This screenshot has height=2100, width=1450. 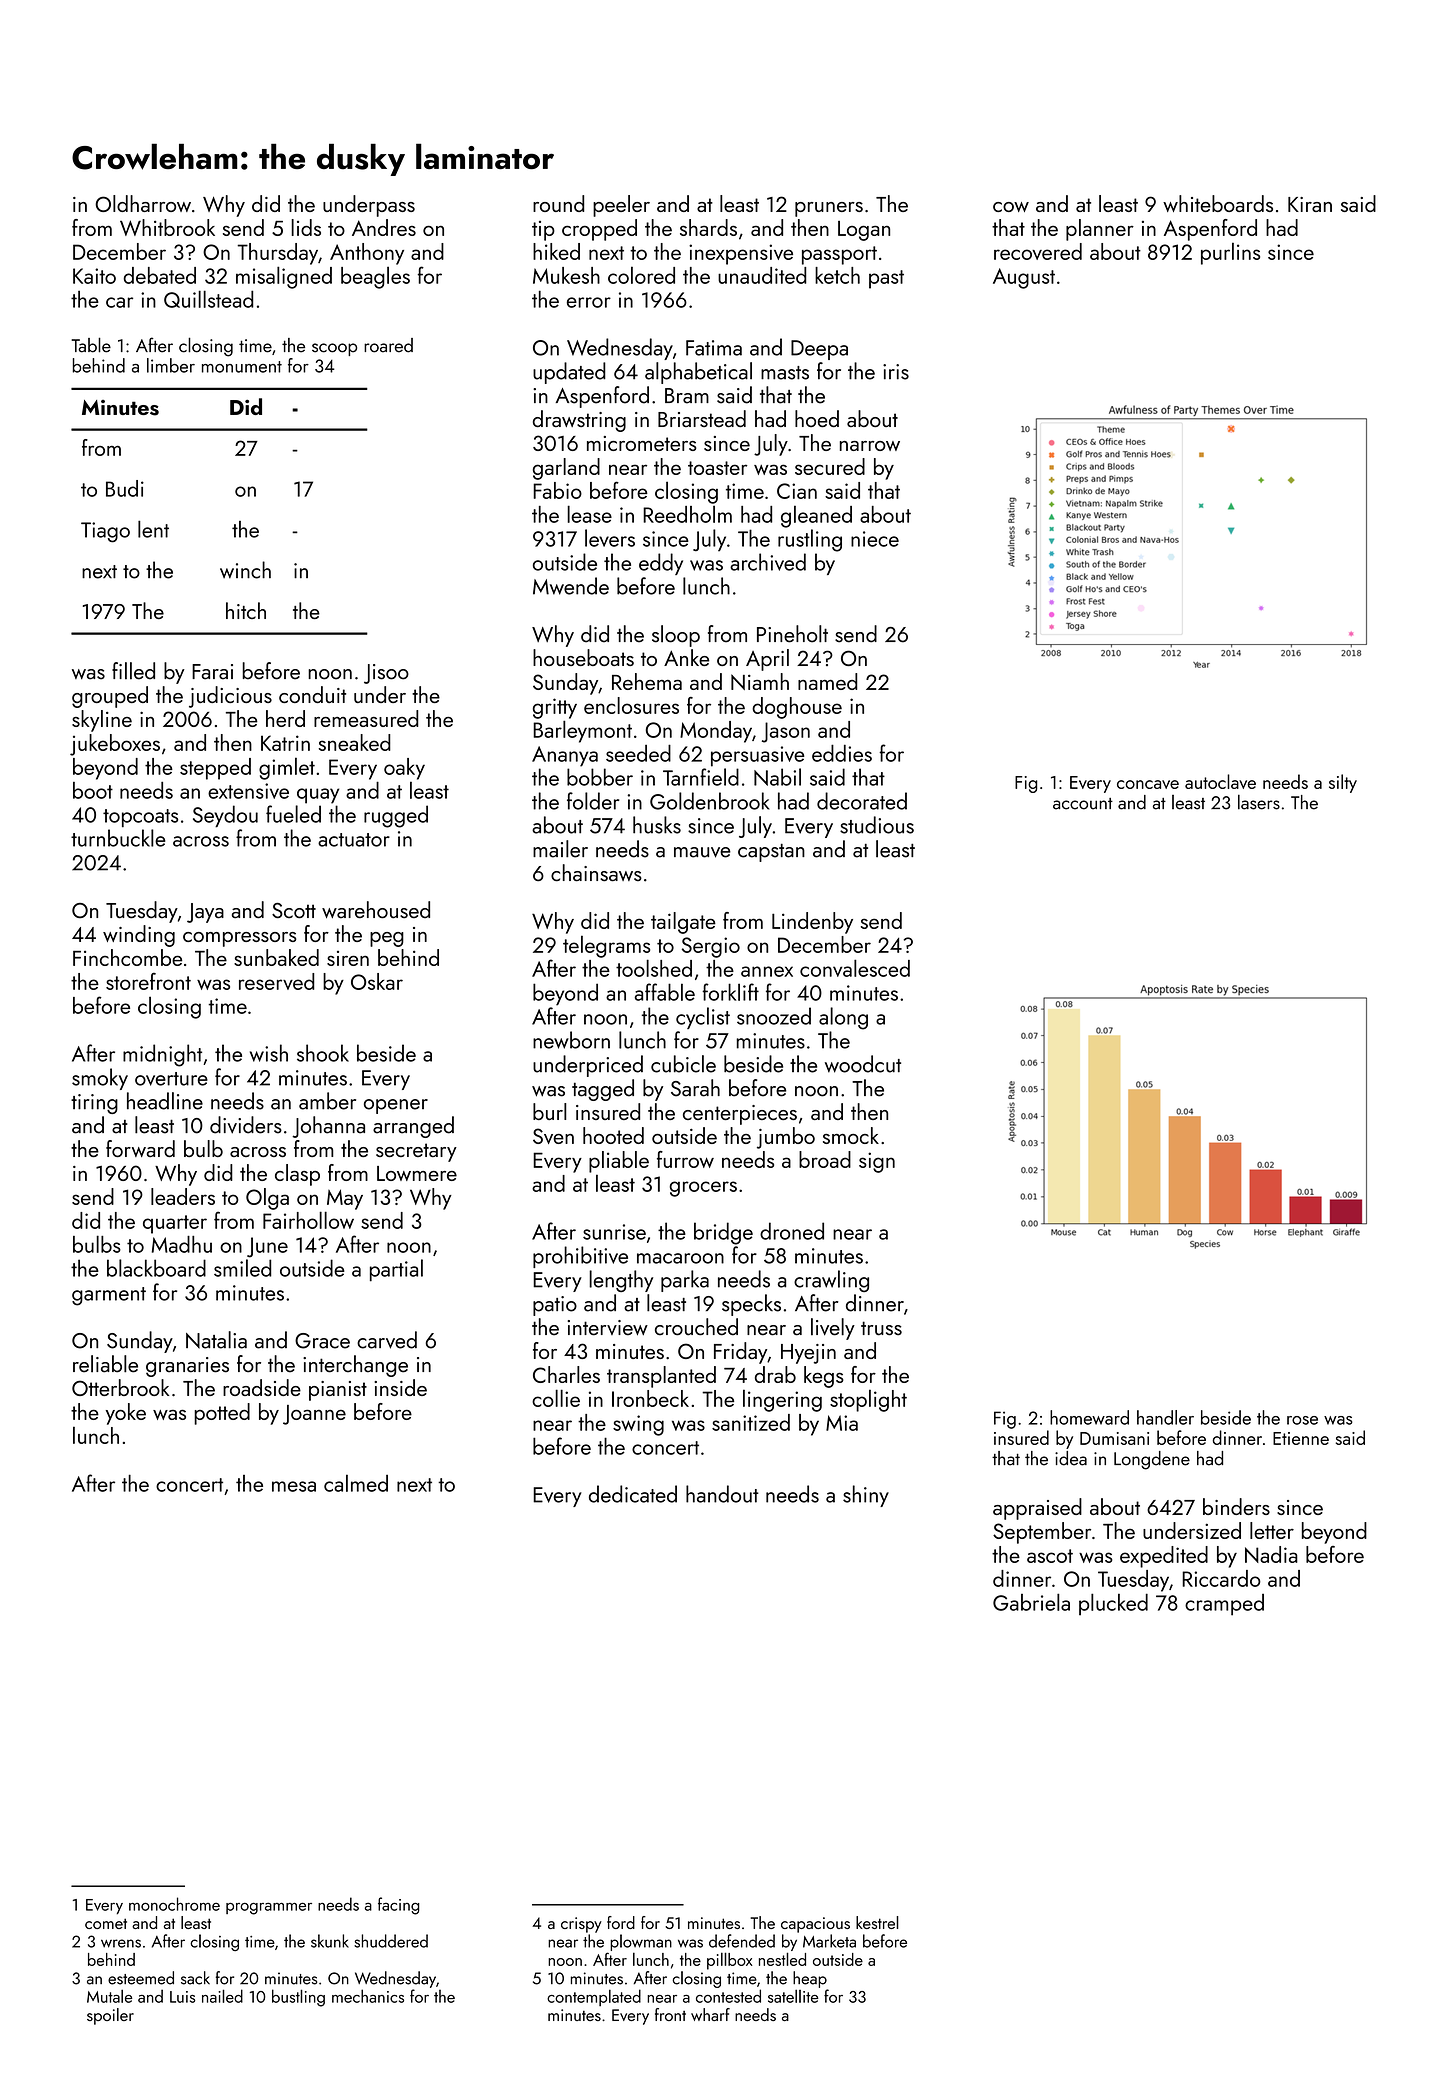 What do you see at coordinates (594, 1997) in the screenshot?
I see `contemplated` at bounding box center [594, 1997].
